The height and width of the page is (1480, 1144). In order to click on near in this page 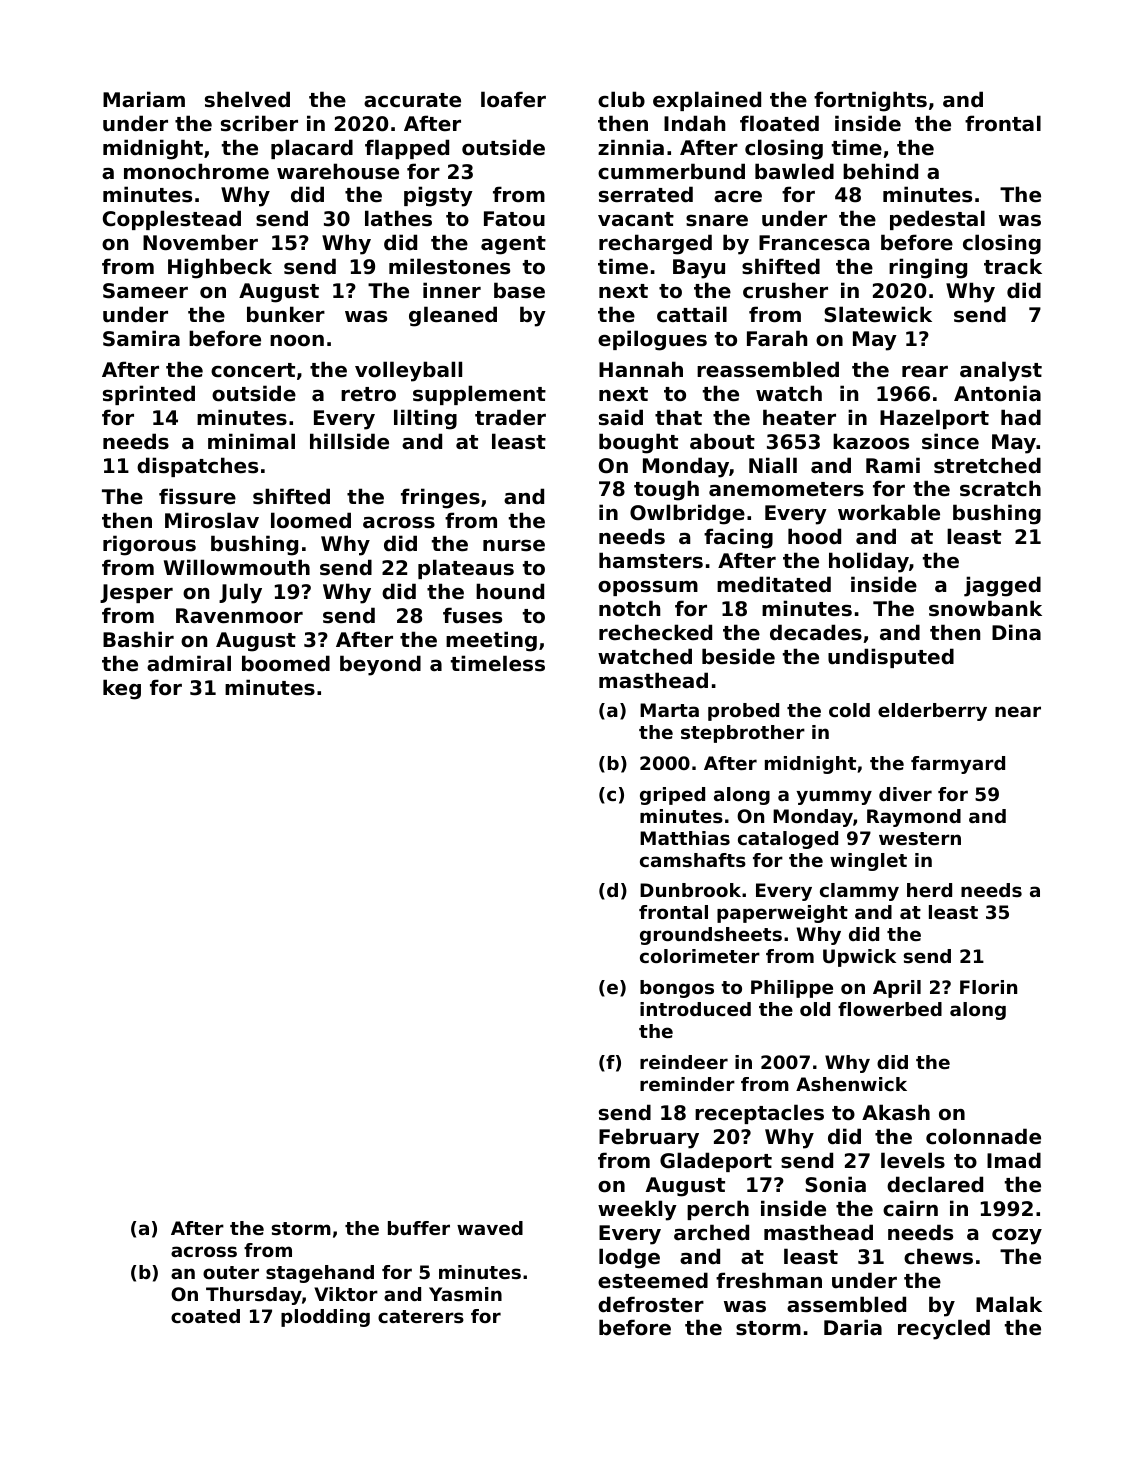, I will do `click(1018, 711)`.
